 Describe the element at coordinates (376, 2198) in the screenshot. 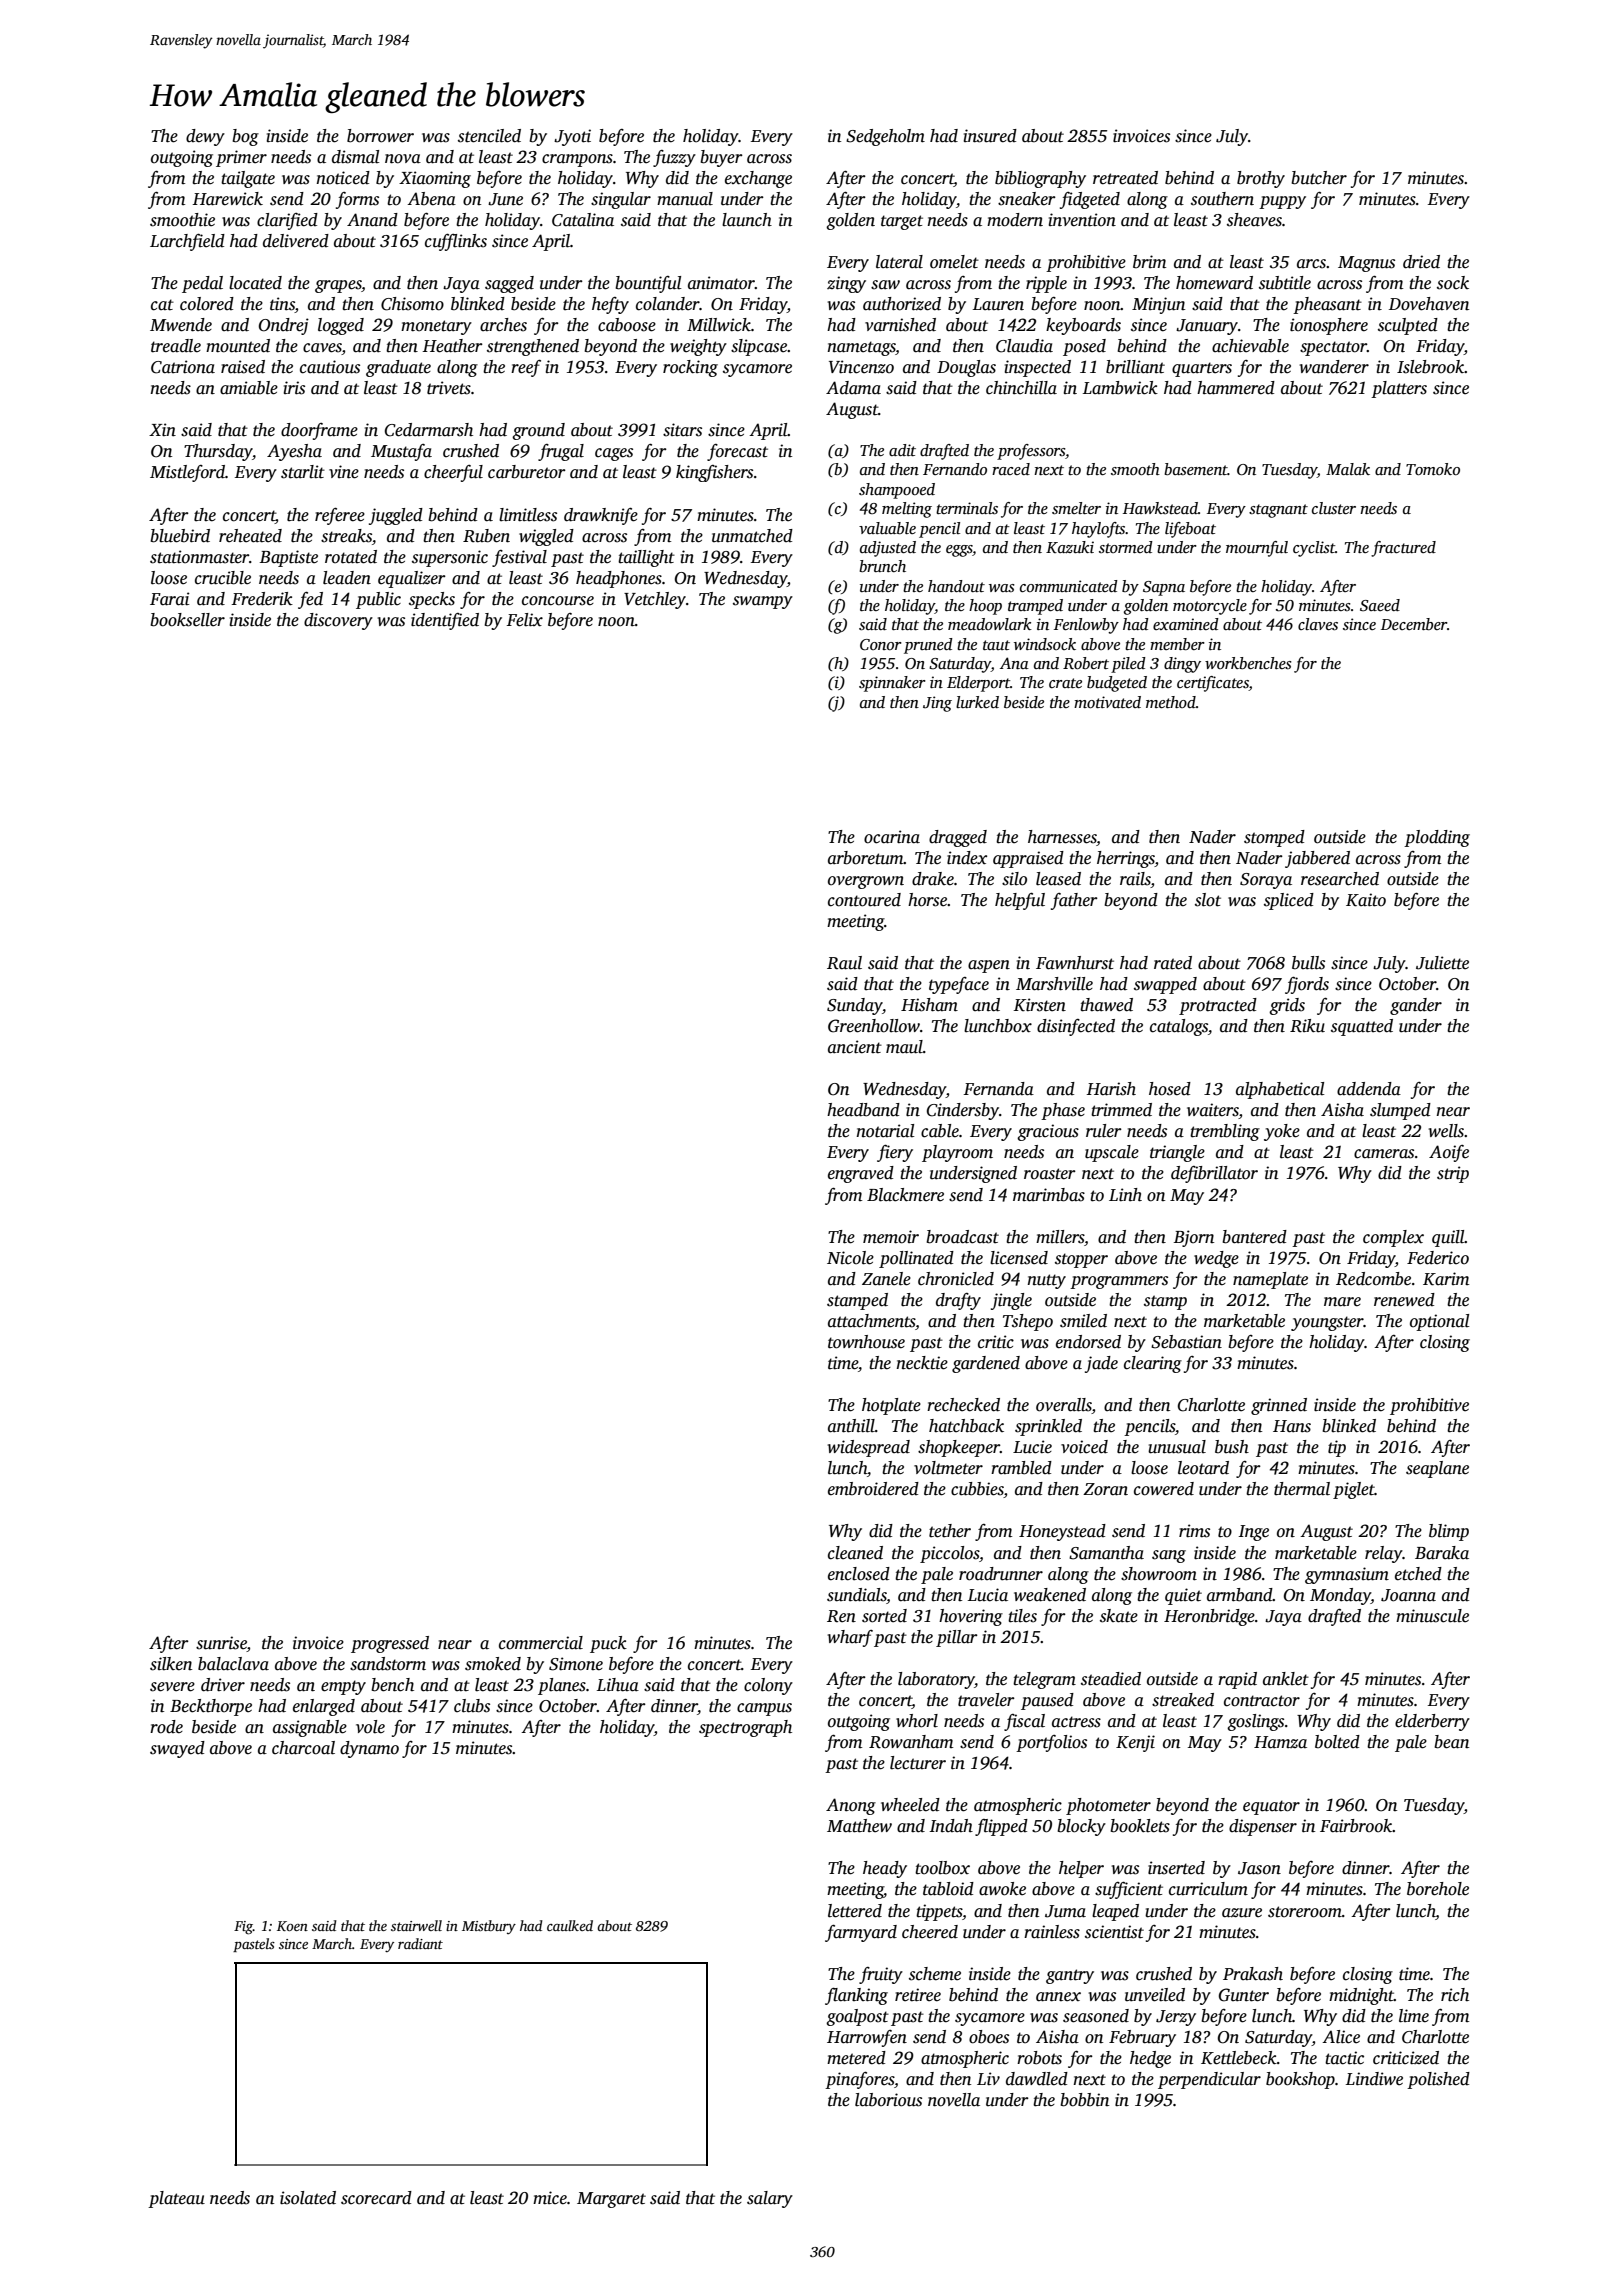

I see `scorecard` at that location.
